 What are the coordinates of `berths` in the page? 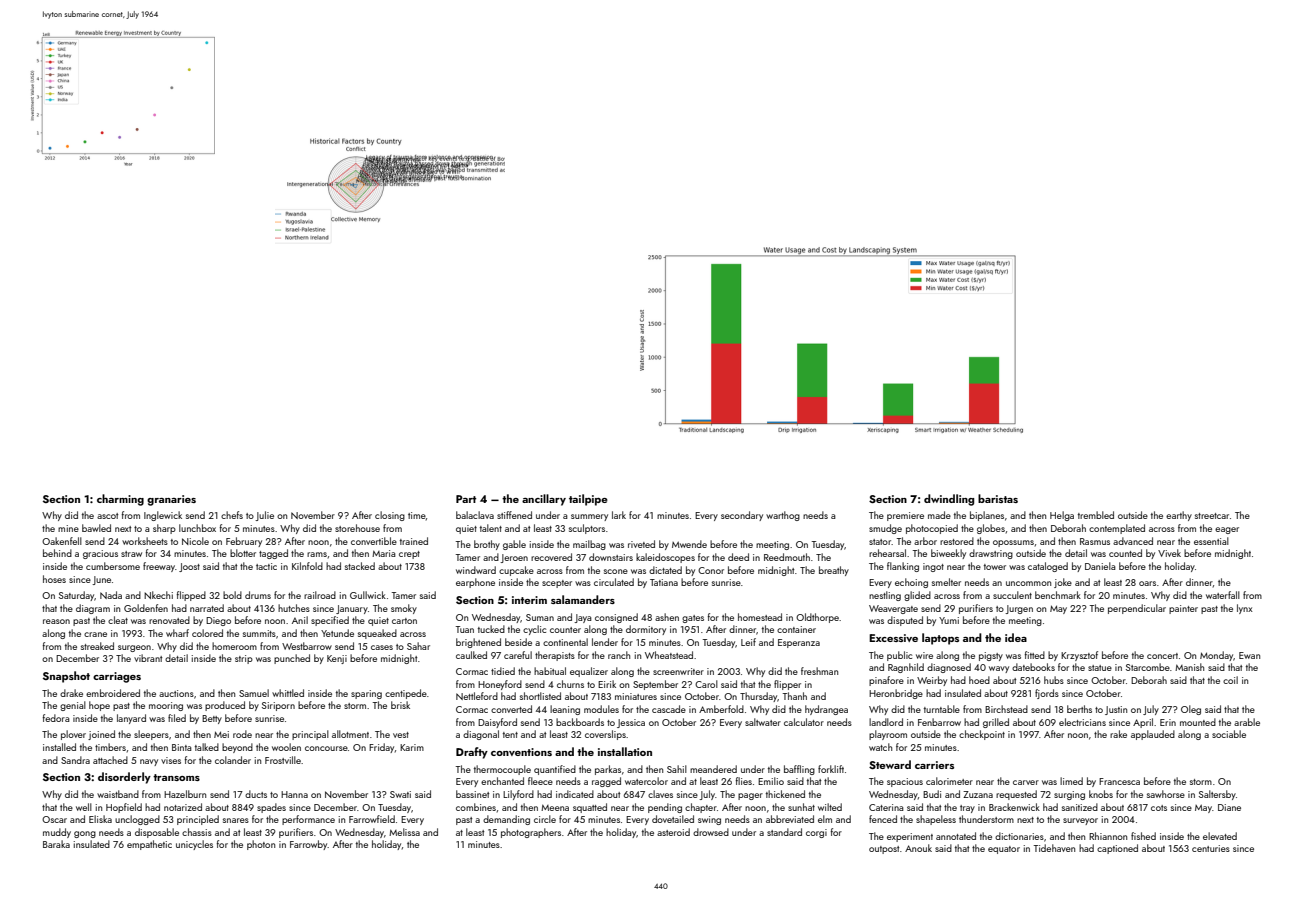 It's located at (1079, 709).
